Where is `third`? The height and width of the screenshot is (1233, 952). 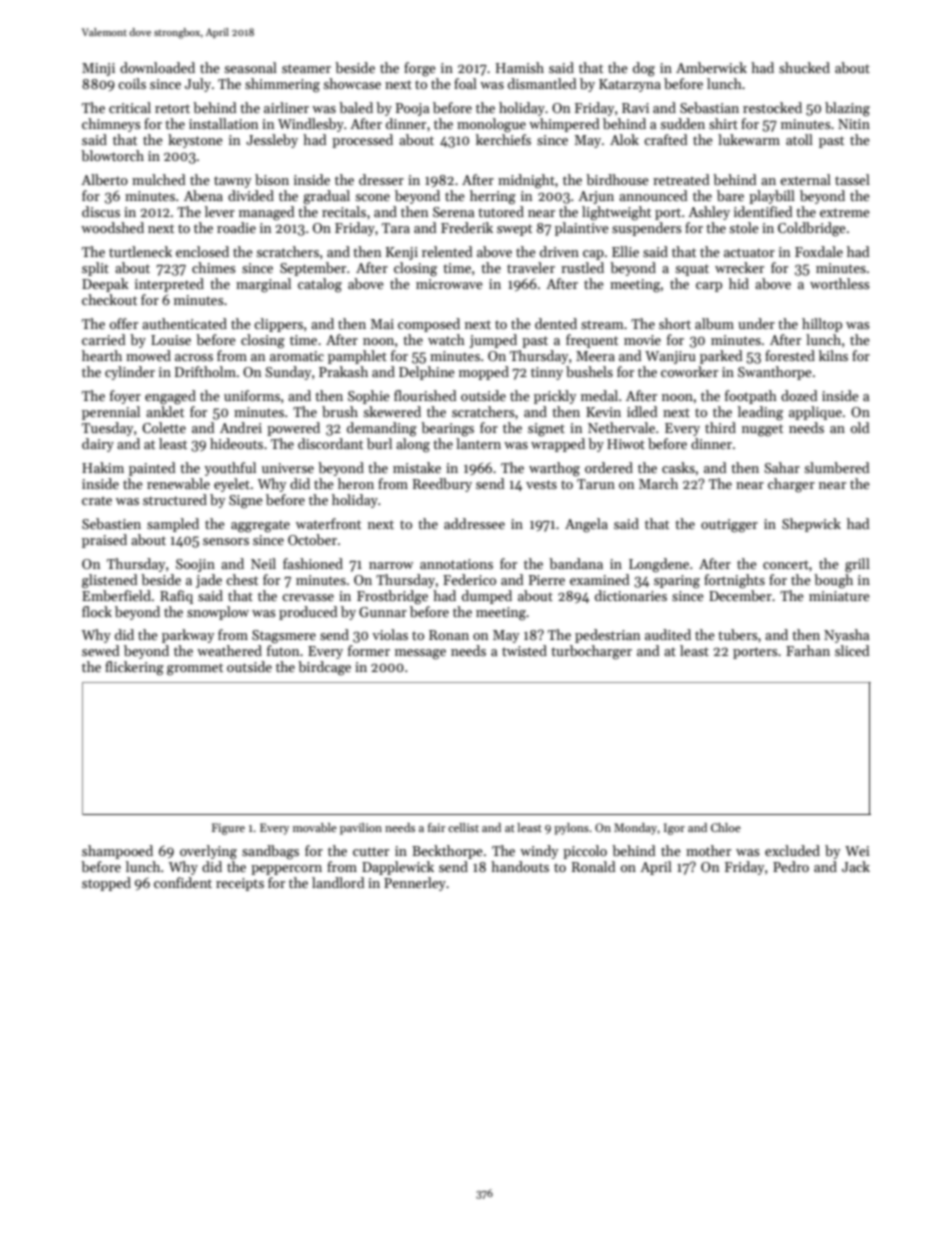
third is located at coordinates (720, 427).
